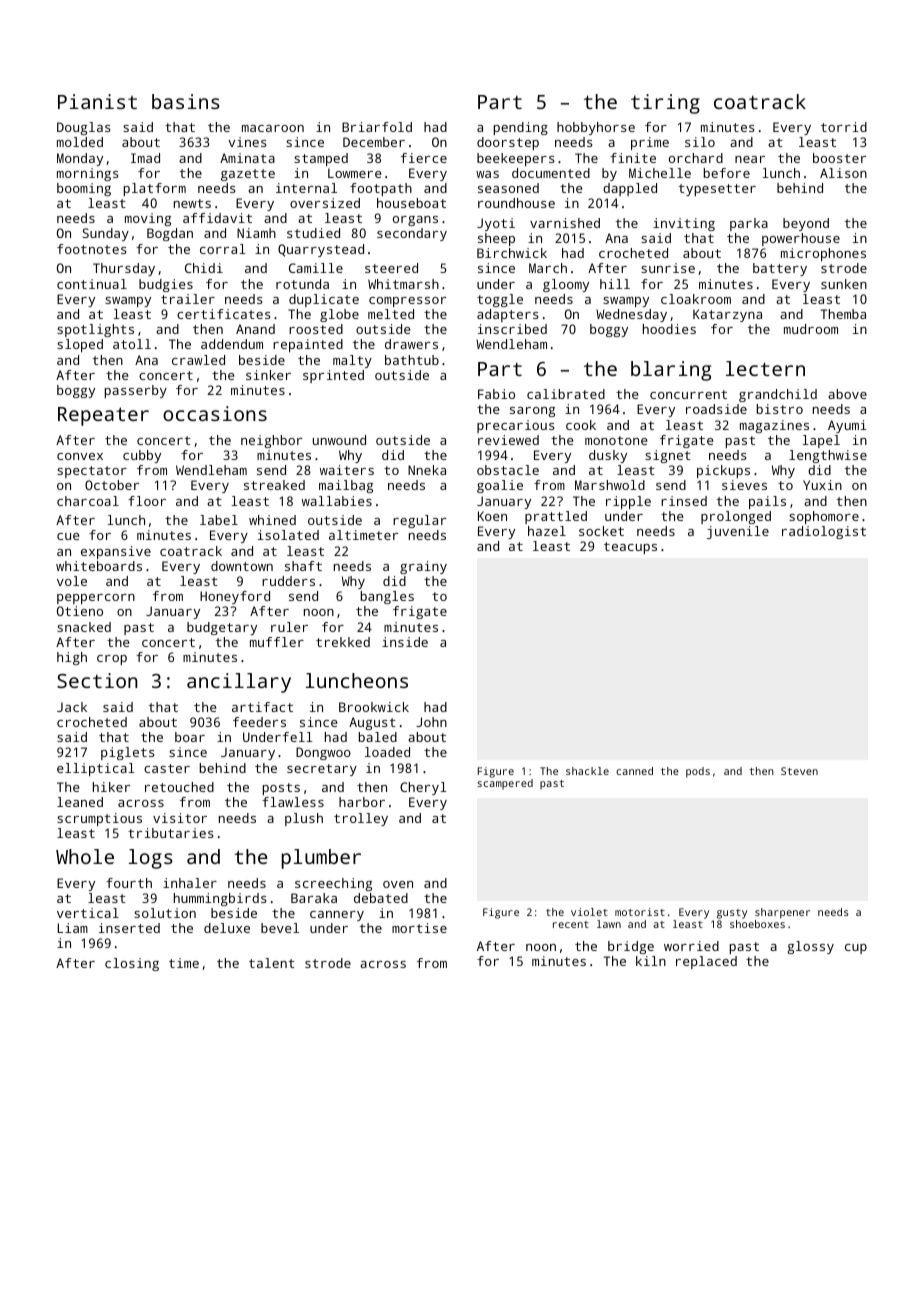  Describe the element at coordinates (665, 104) in the screenshot. I see `tiring` at that location.
